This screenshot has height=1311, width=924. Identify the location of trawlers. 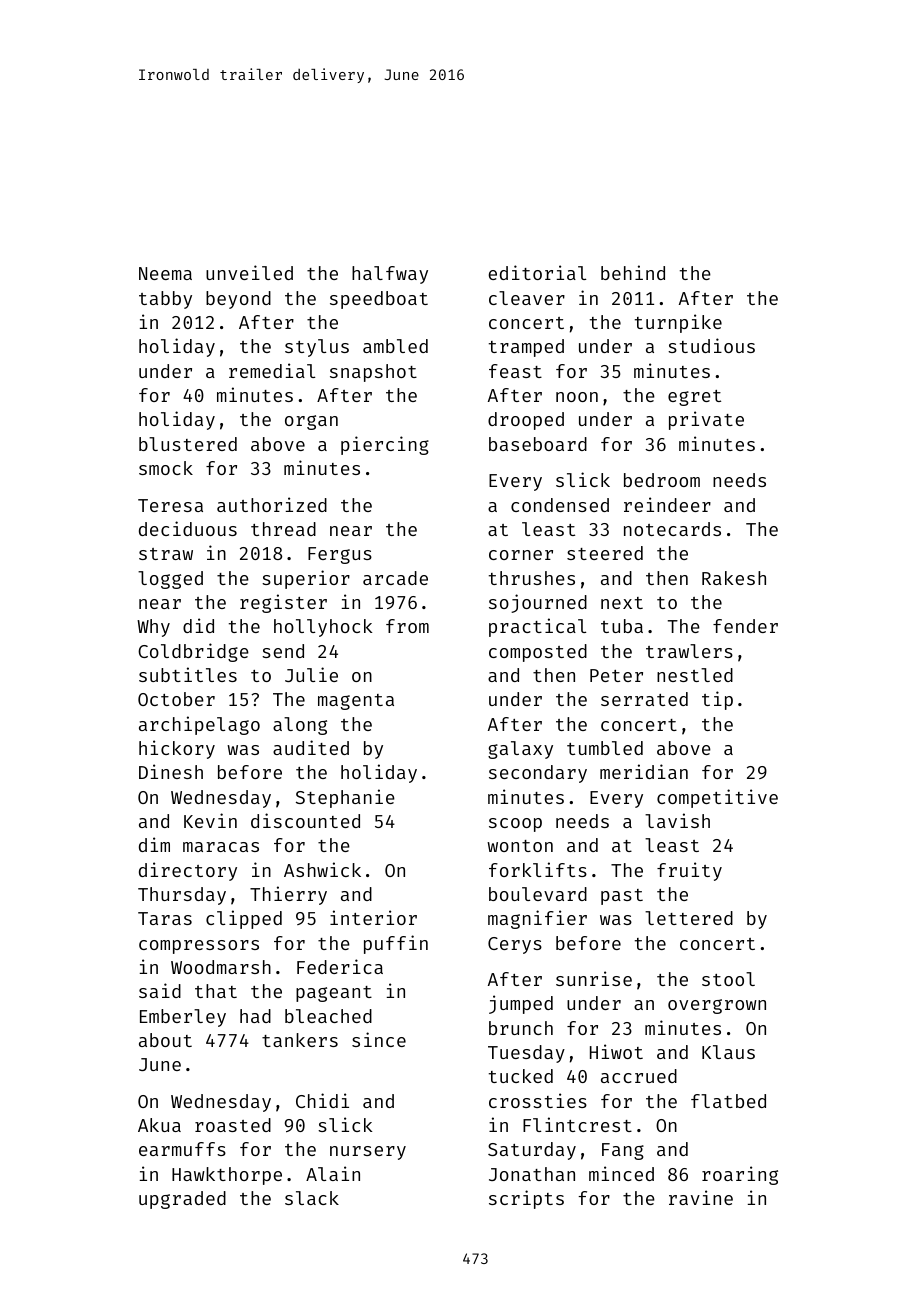
(689, 651).
